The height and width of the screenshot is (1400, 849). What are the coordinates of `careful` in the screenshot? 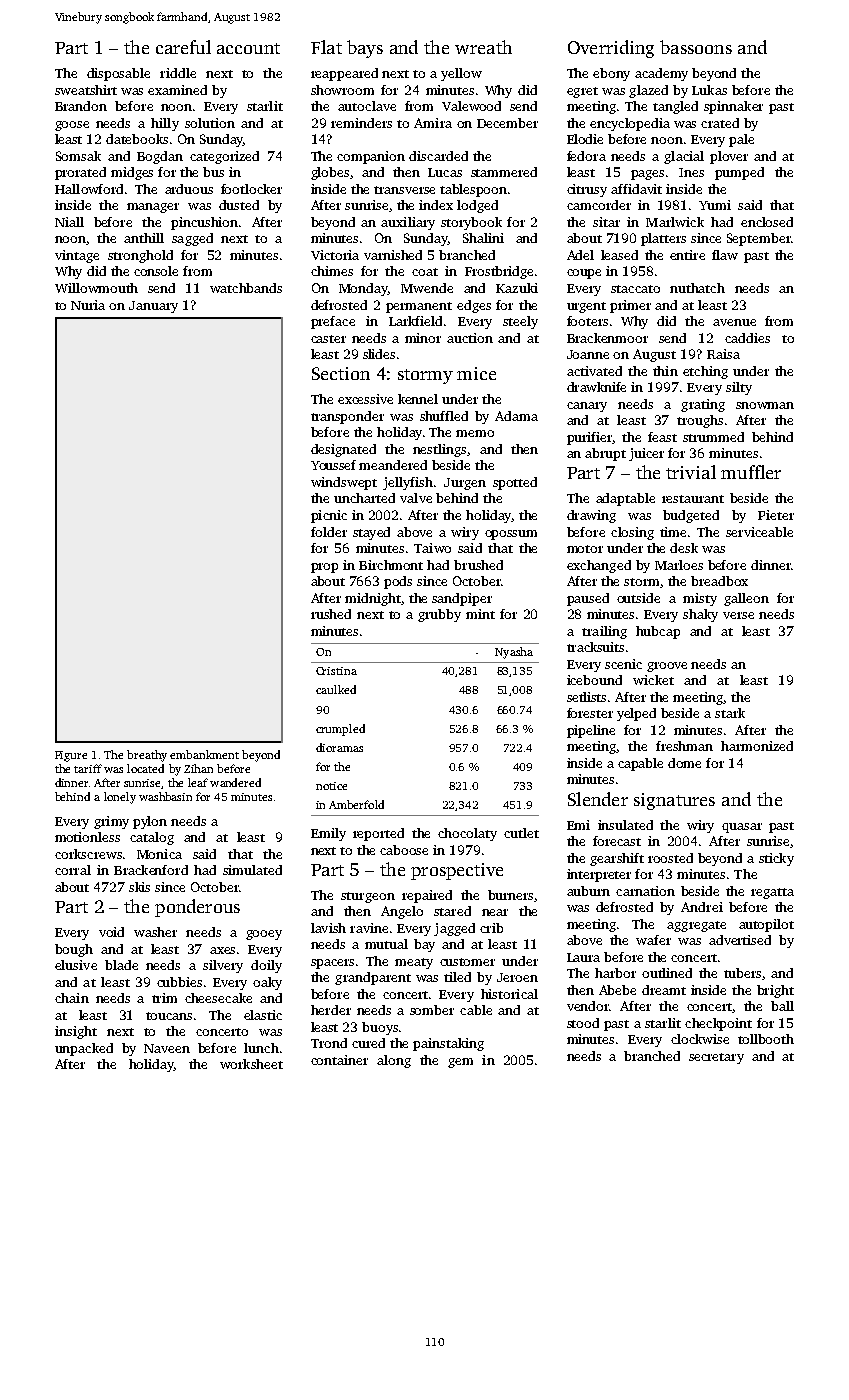 It's located at (183, 47).
